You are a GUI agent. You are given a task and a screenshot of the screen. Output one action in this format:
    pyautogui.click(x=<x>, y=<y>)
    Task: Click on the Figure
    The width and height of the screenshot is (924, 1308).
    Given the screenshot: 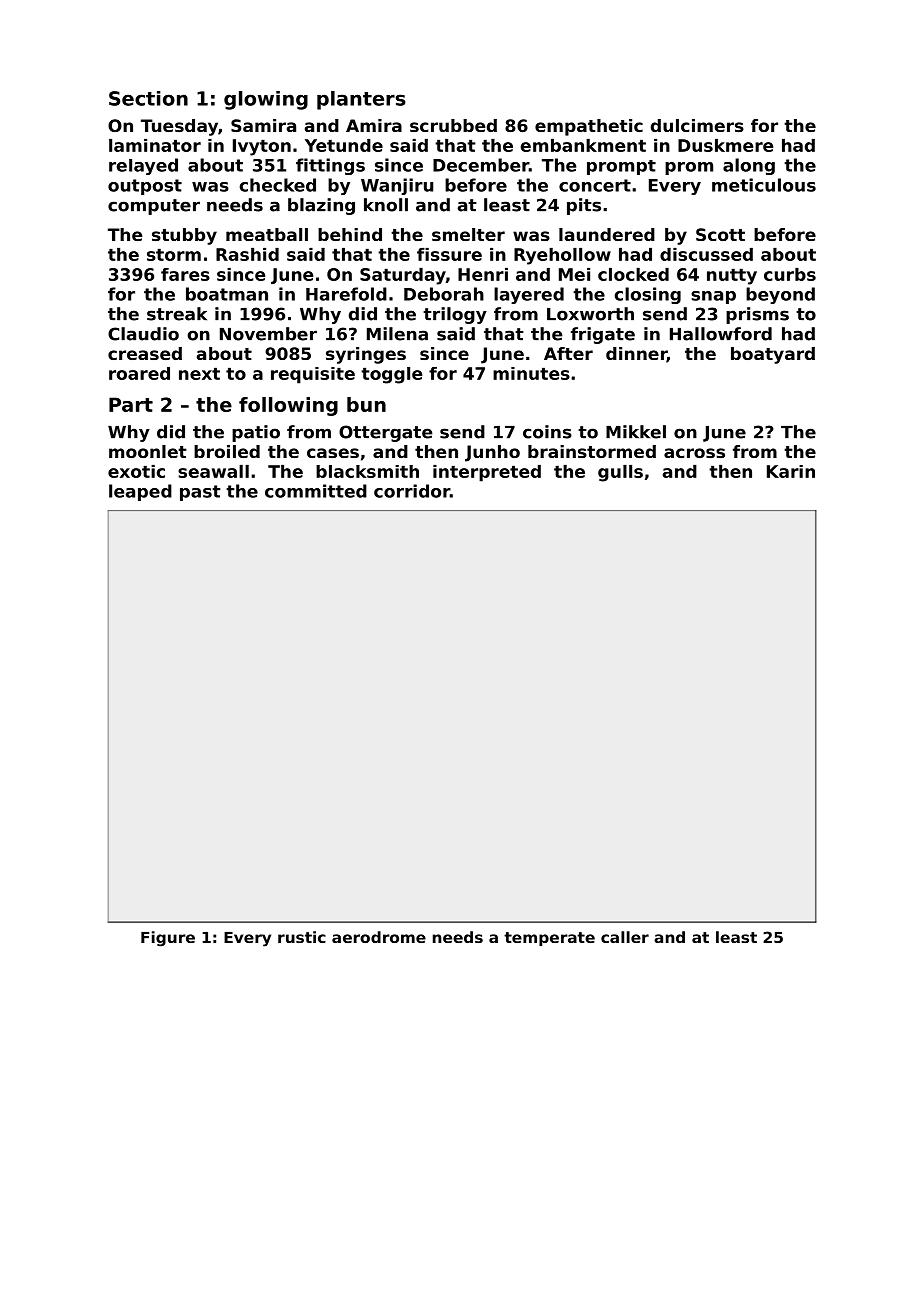 What is the action you would take?
    pyautogui.click(x=168, y=939)
